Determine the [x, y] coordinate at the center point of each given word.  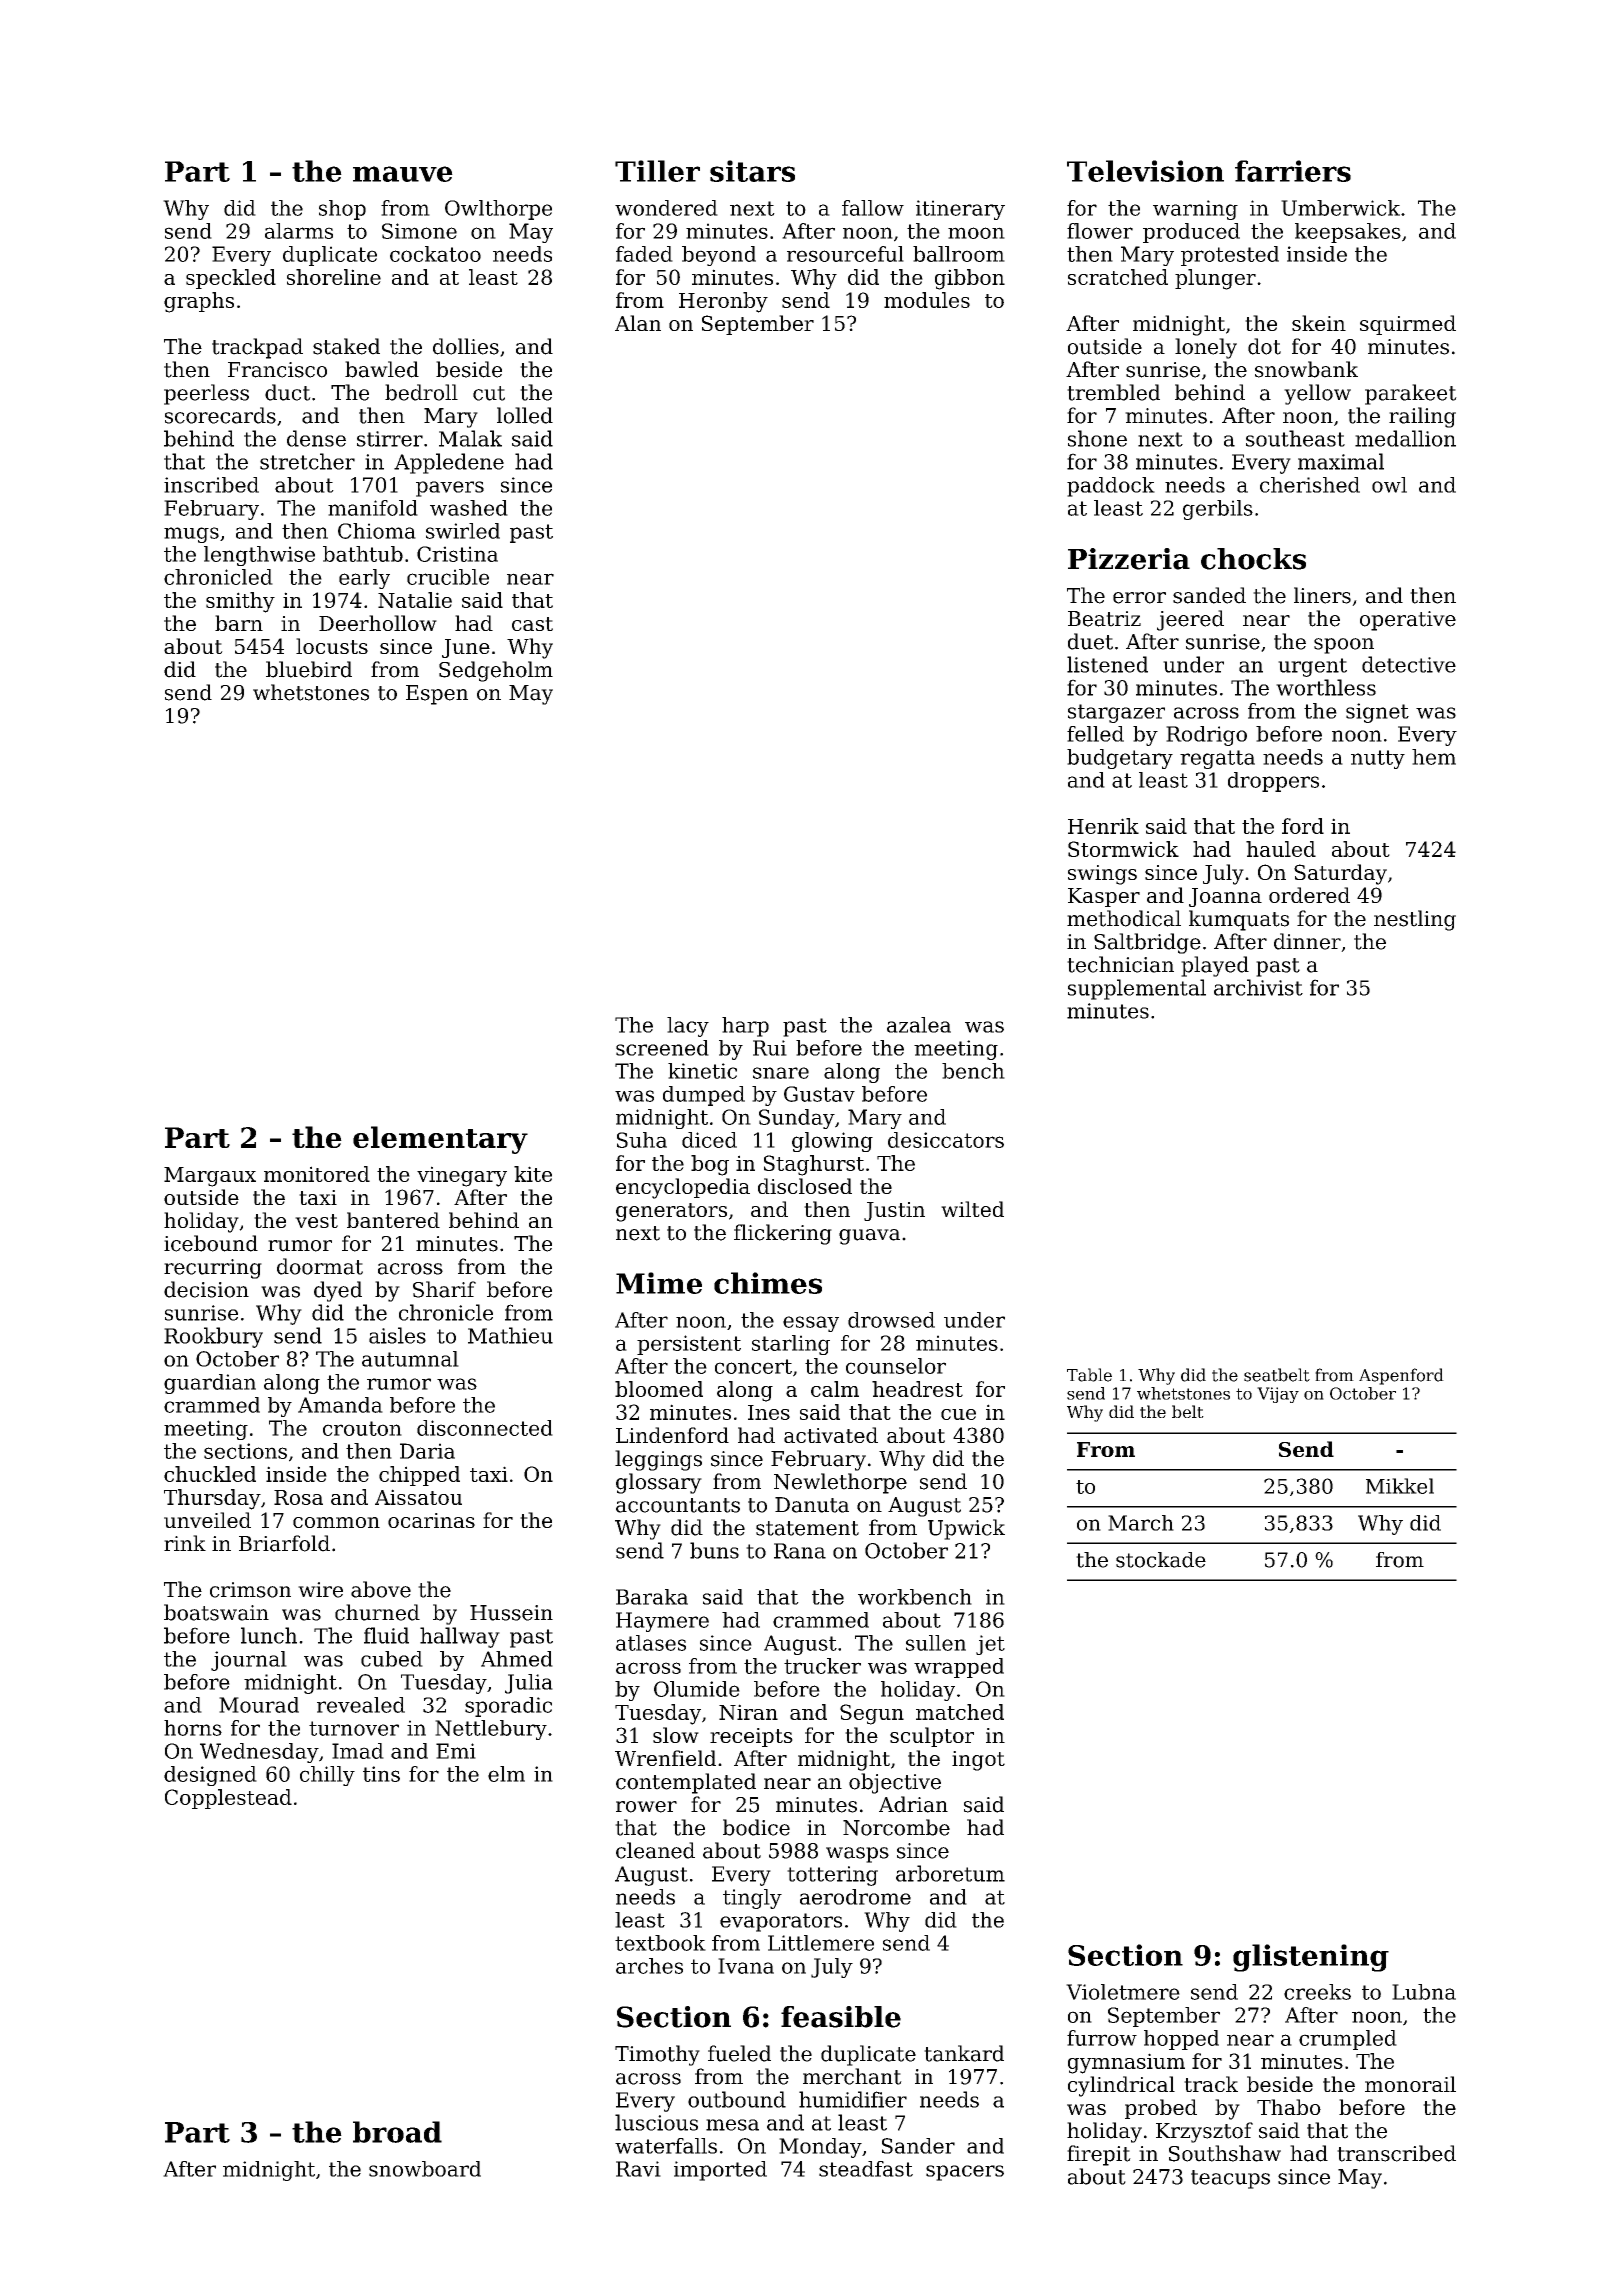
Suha [642, 1140]
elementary [440, 1140]
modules [927, 300]
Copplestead [228, 1799]
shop [342, 210]
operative [1408, 621]
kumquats [1239, 920]
